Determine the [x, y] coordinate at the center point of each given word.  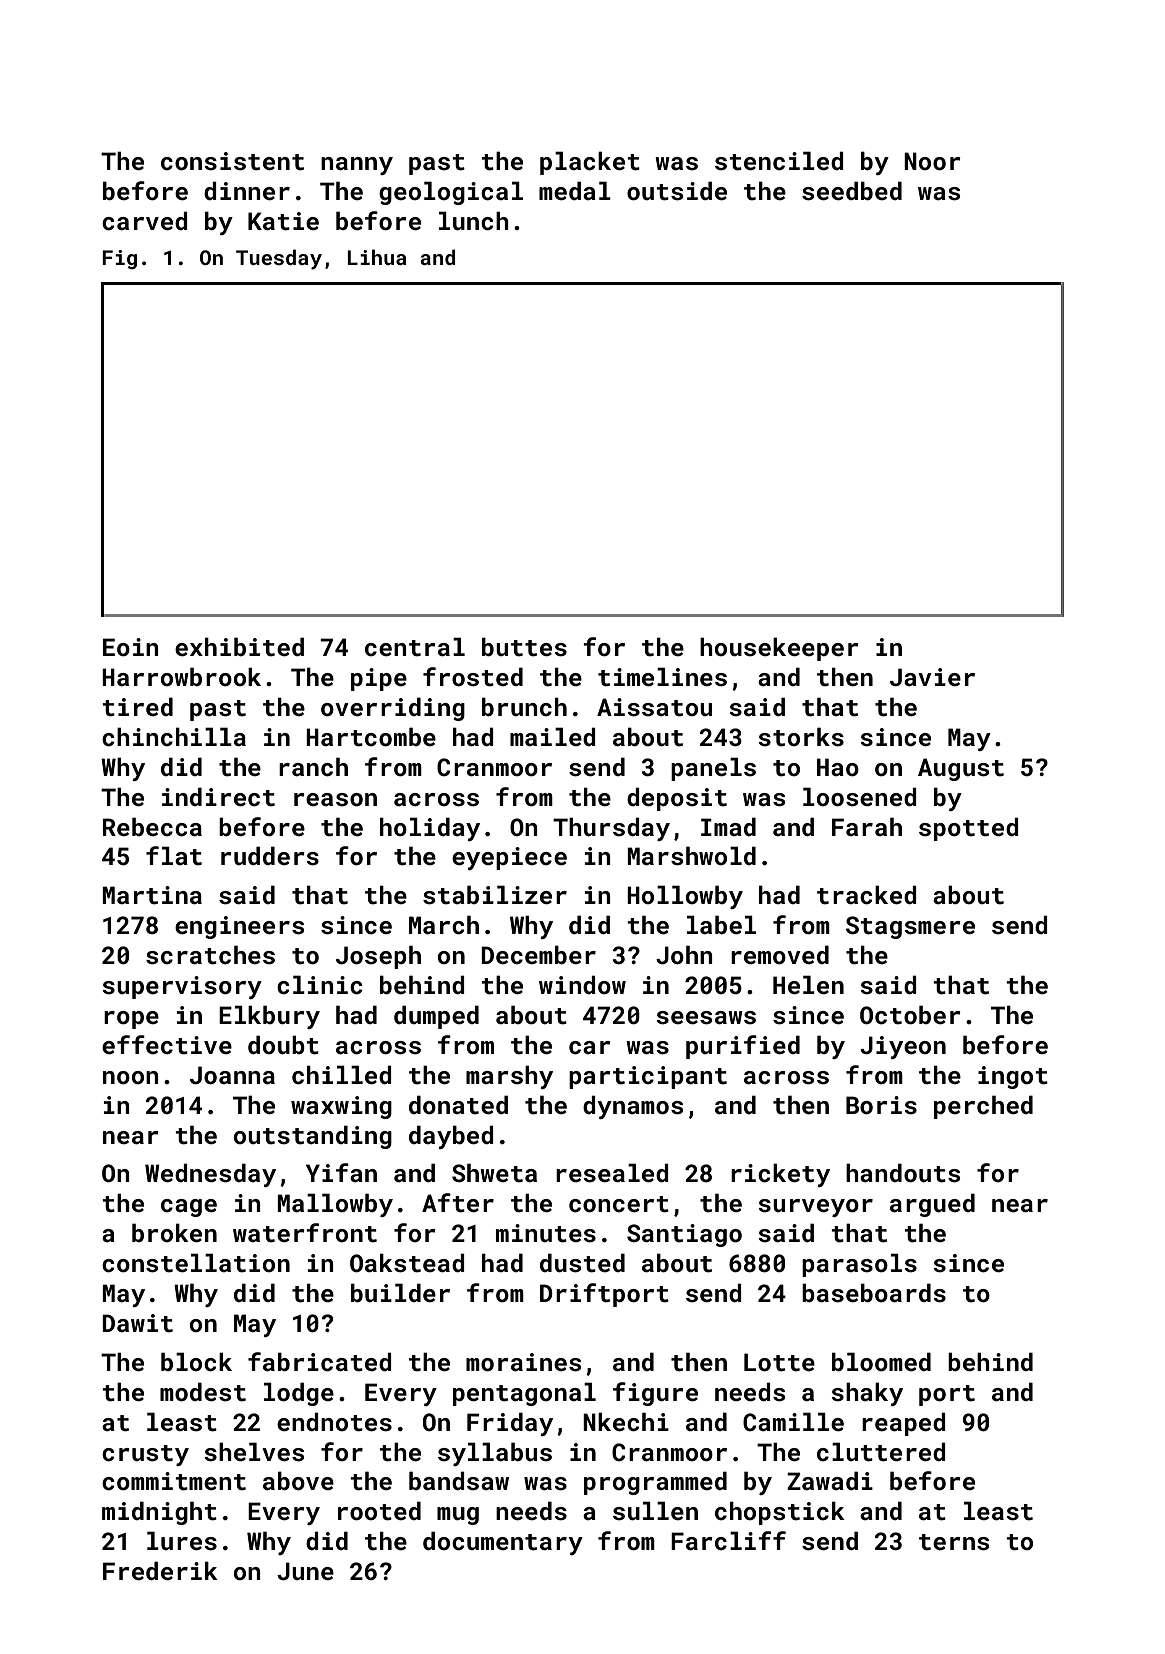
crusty [145, 1455]
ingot [1013, 1077]
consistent [232, 161]
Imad [728, 826]
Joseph [378, 957]
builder [400, 1292]
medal [575, 190]
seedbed [852, 191]
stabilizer [495, 895]
